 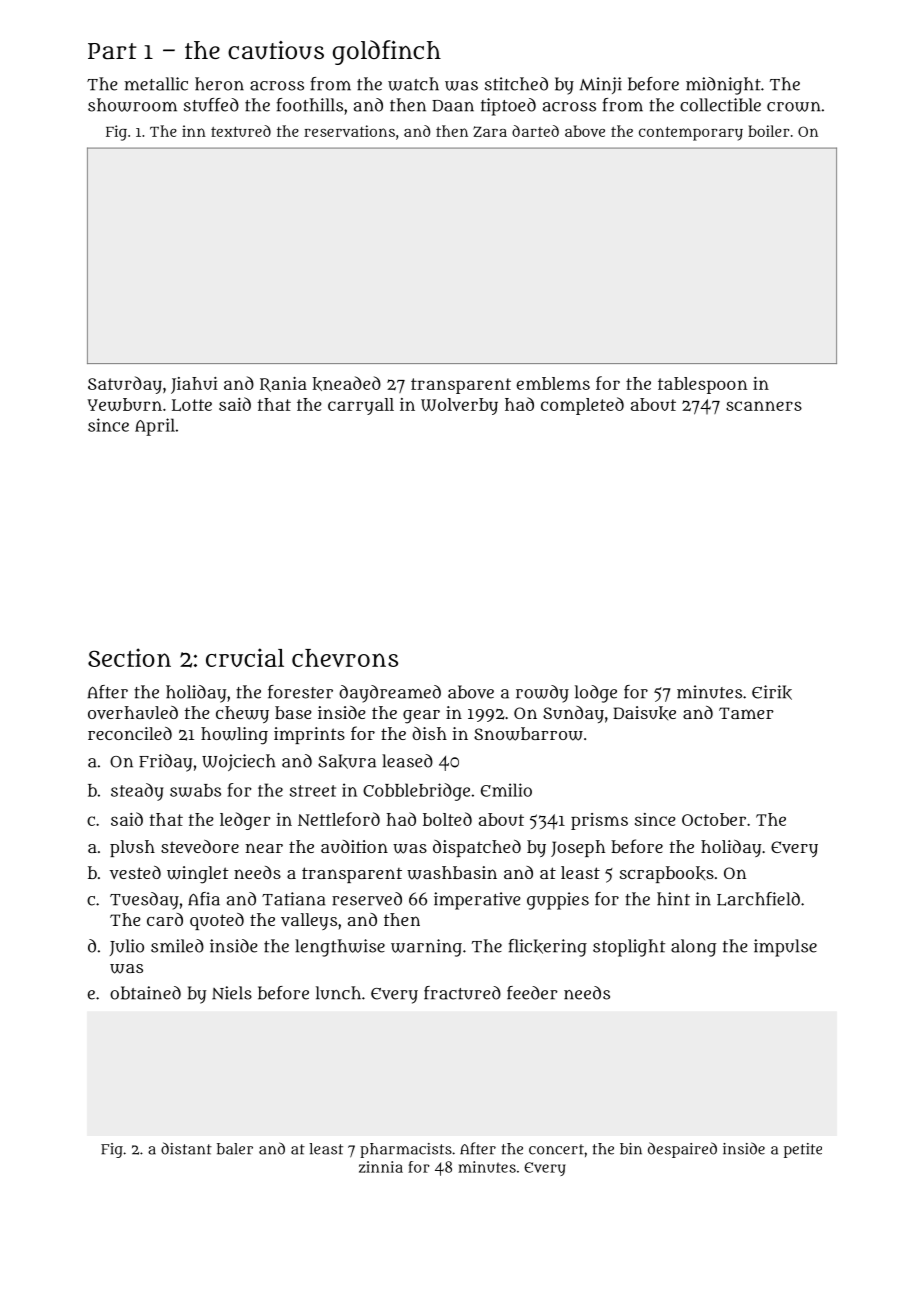 I want to click on Jiahui, so click(x=194, y=385).
